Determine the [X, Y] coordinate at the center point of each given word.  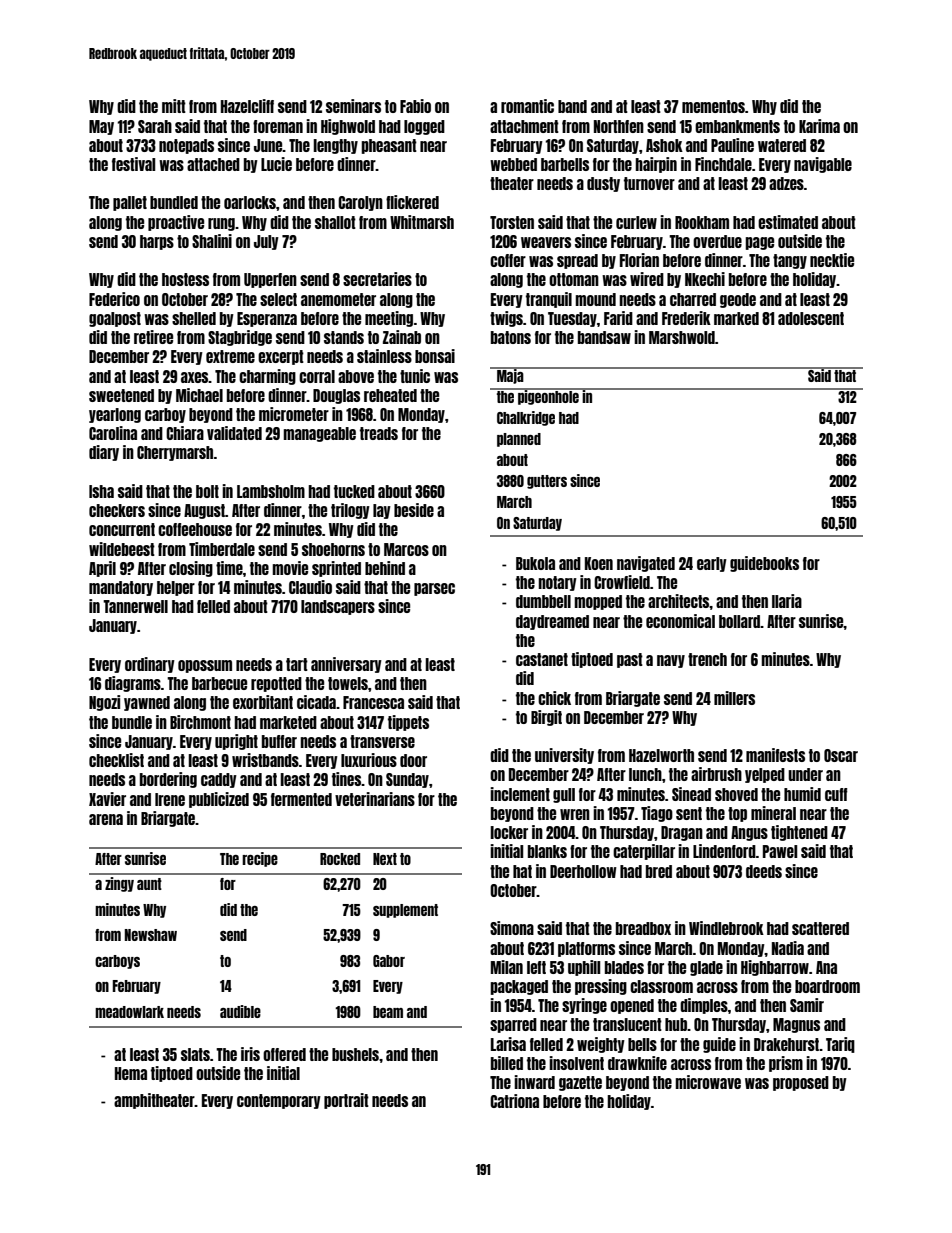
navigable [823, 165]
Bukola [535, 563]
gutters [547, 482]
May [101, 127]
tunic [415, 376]
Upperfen [270, 280]
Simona [512, 928]
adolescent [811, 318]
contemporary [279, 1101]
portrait [346, 1101]
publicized [219, 800]
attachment [524, 126]
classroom [661, 986]
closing [191, 569]
